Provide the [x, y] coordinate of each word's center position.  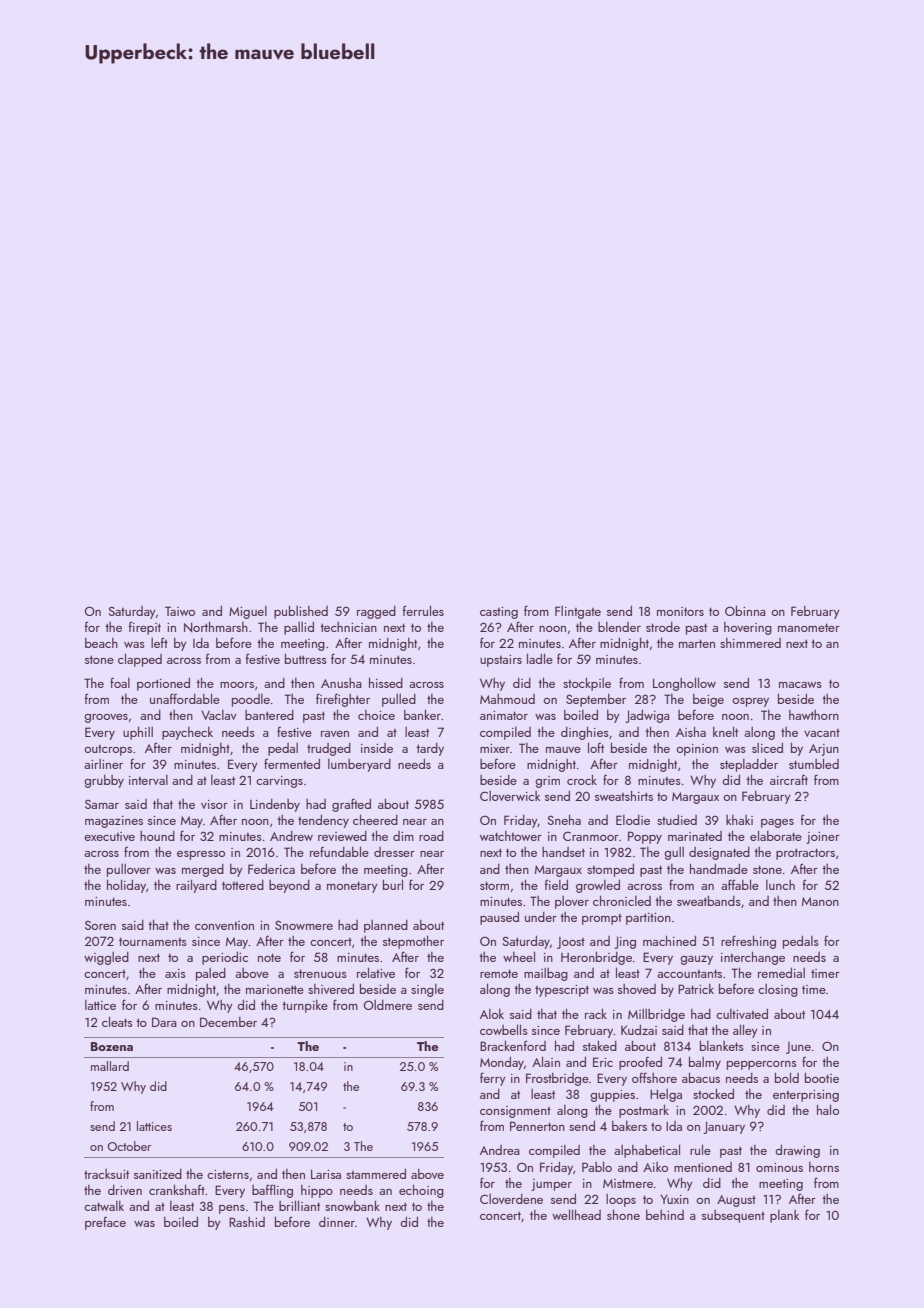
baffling [272, 1191]
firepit [145, 628]
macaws [800, 685]
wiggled [106, 958]
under [541, 917]
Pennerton [537, 1126]
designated [719, 853]
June [798, 1048]
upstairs [501, 661]
